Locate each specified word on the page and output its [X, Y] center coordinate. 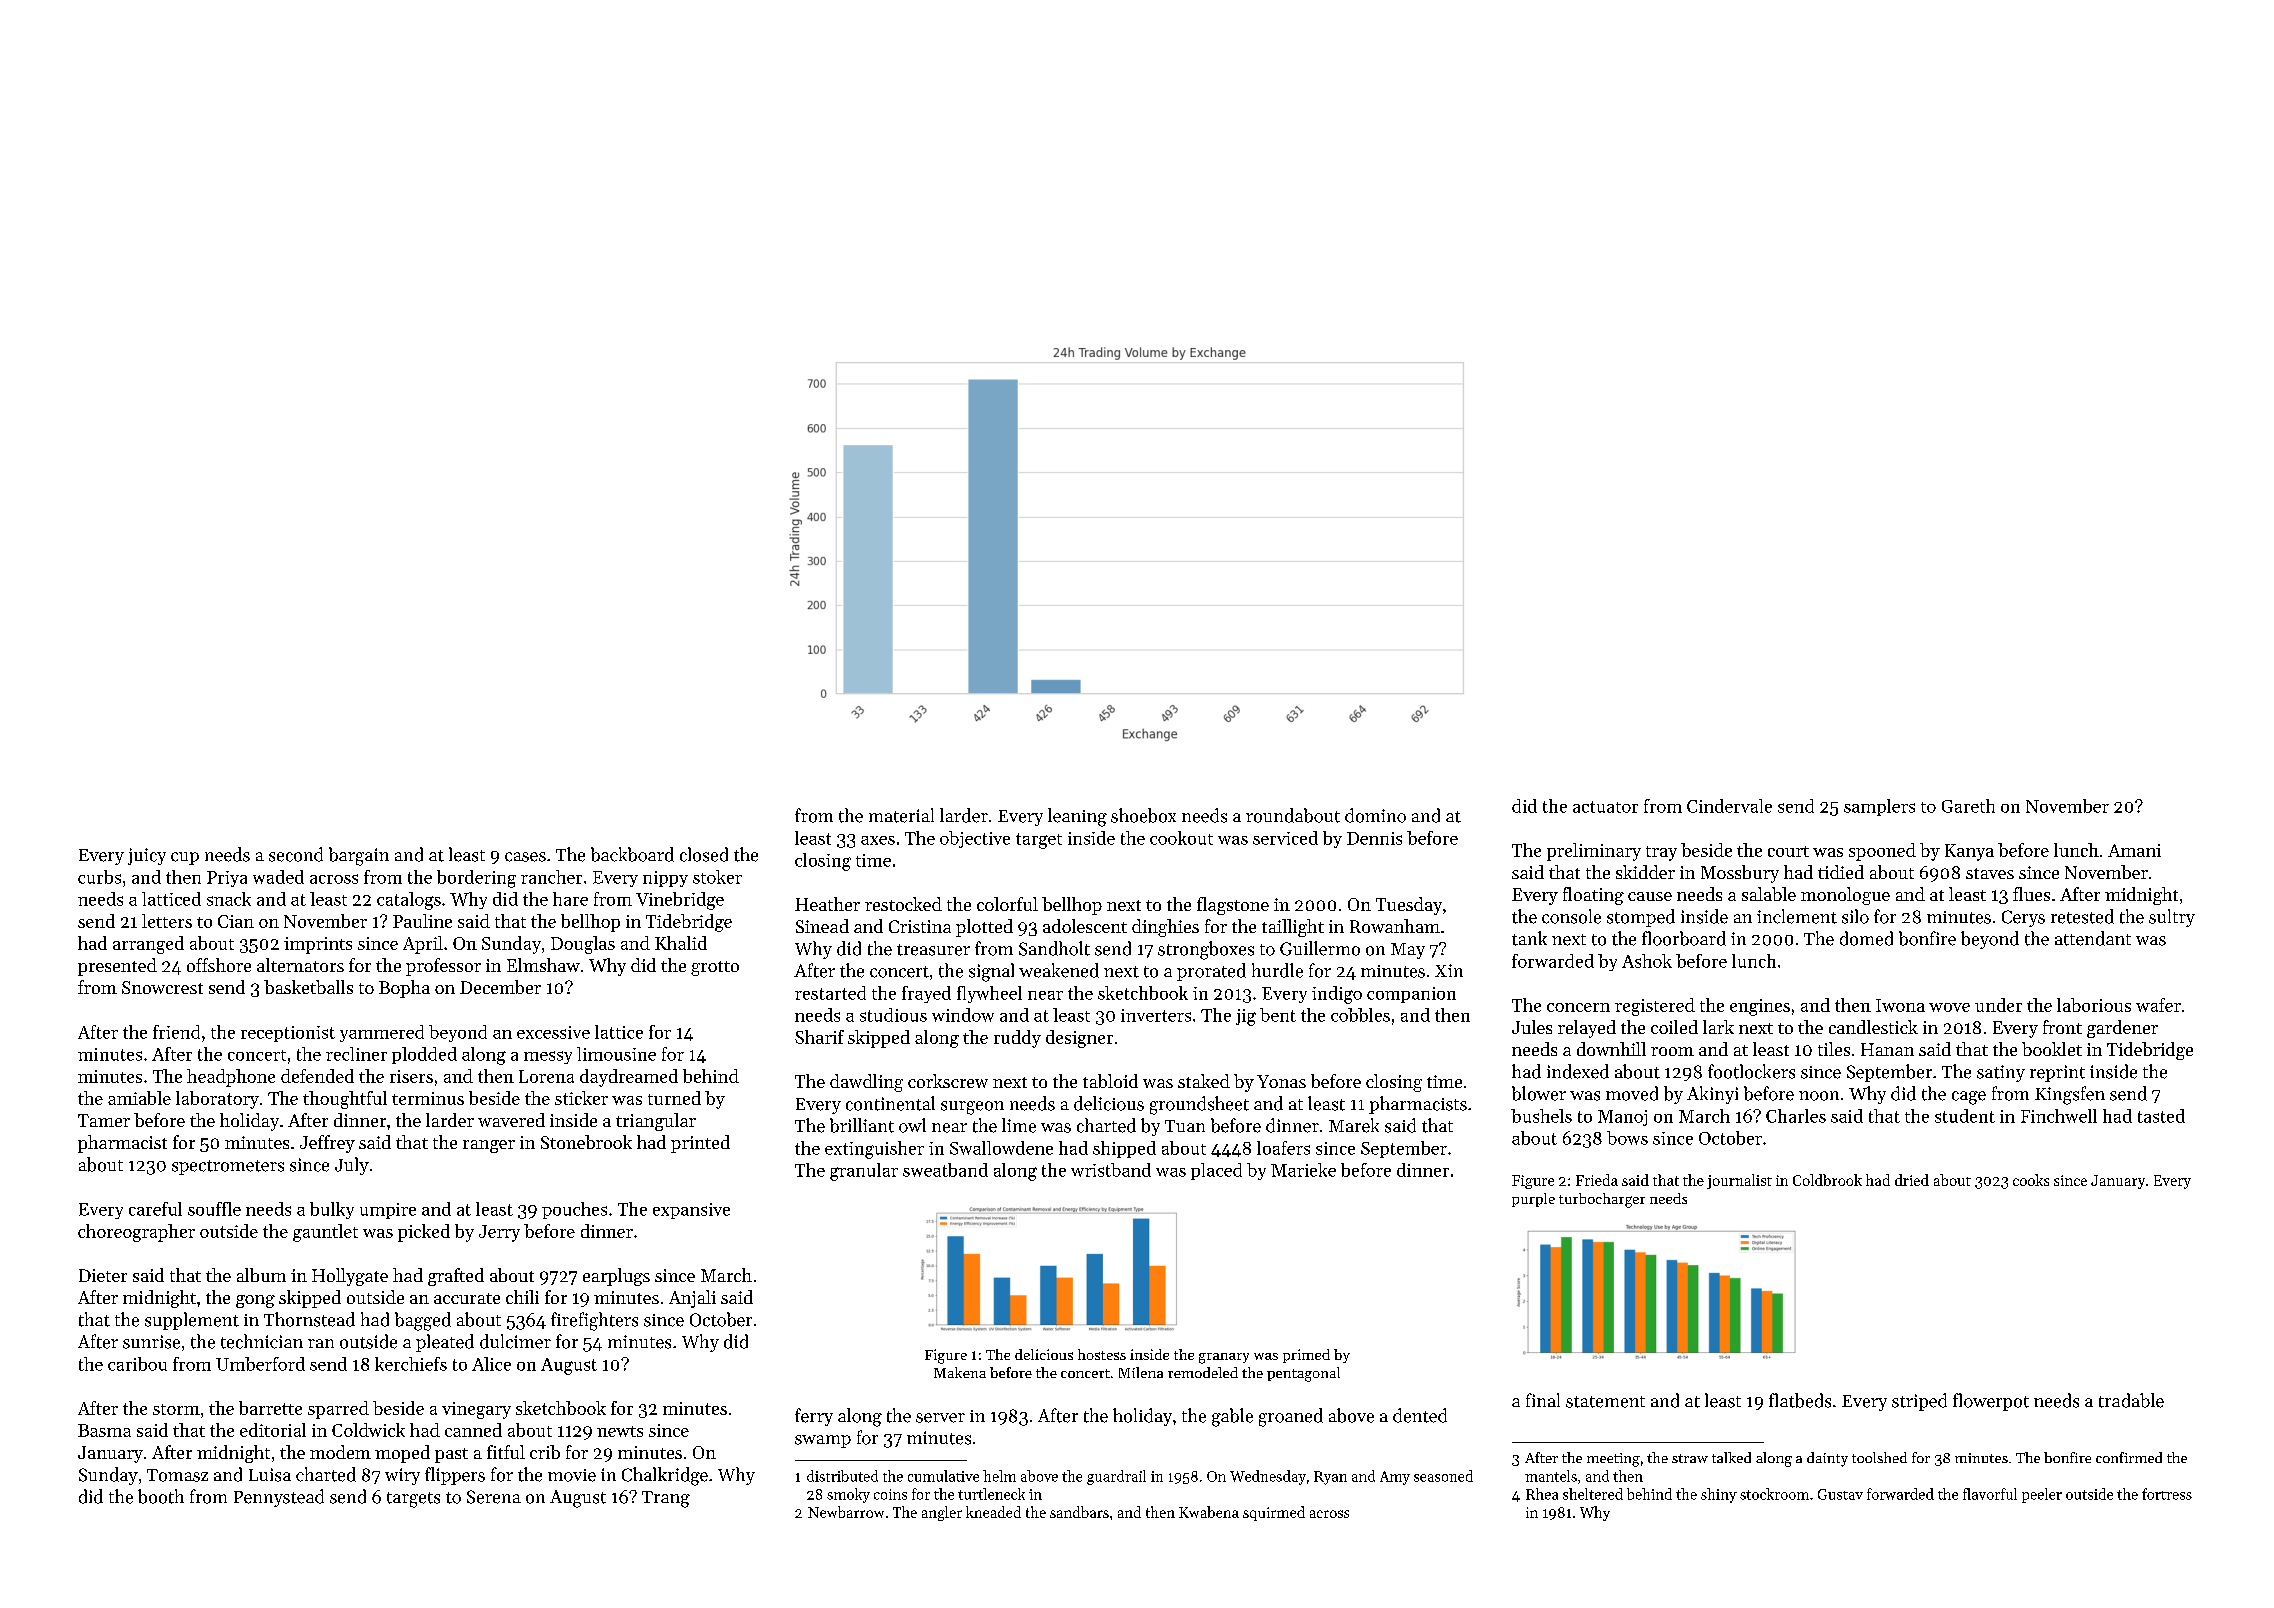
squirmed [1274, 1513]
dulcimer [515, 1341]
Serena [494, 1497]
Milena [1141, 1372]
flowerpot [1991, 1402]
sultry [2172, 918]
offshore [219, 965]
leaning [1077, 817]
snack [229, 899]
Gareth [1968, 806]
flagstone [1233, 906]
